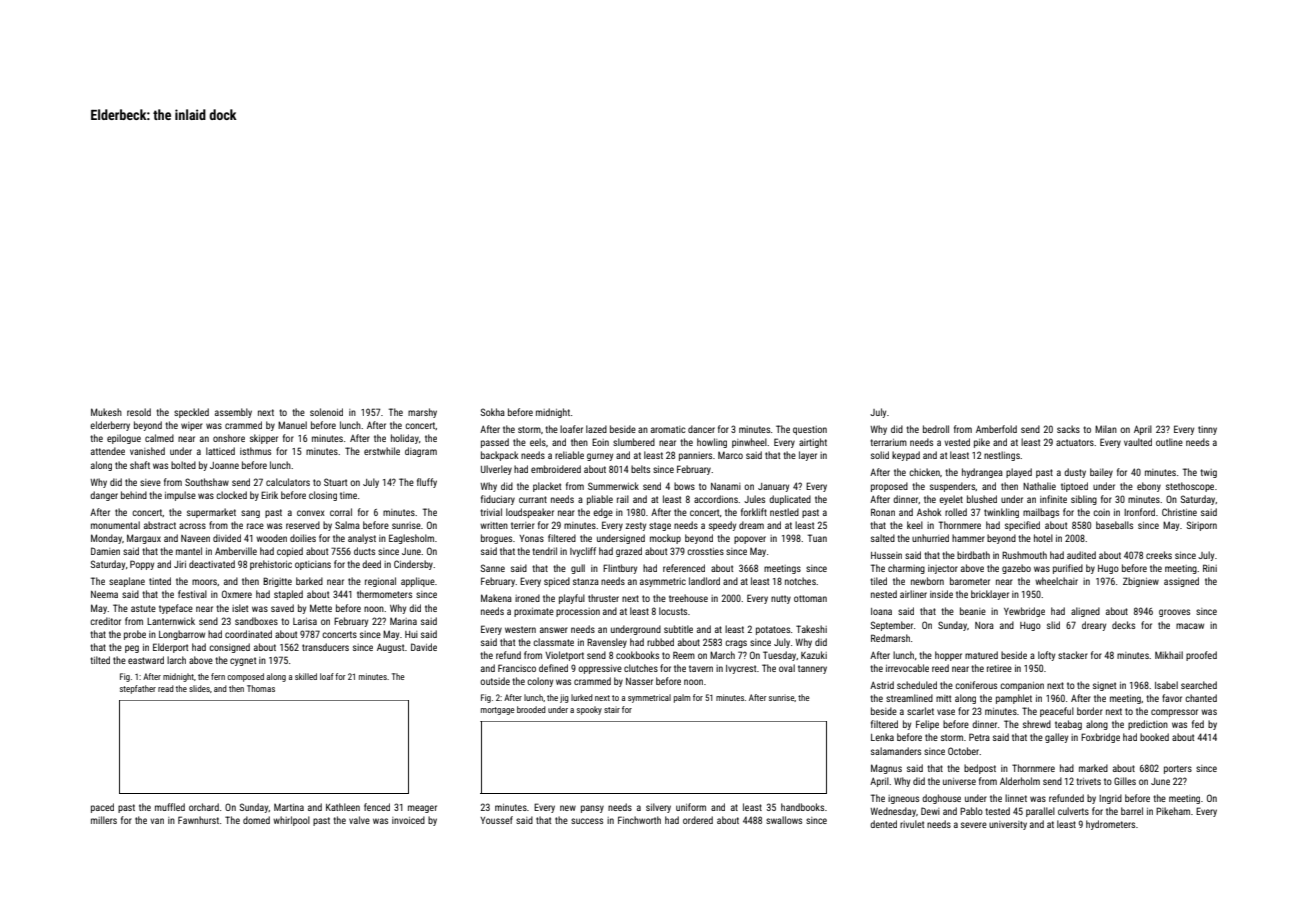 This screenshot has width=1308, height=924. What do you see at coordinates (596, 429) in the screenshot?
I see `lazed` at bounding box center [596, 429].
